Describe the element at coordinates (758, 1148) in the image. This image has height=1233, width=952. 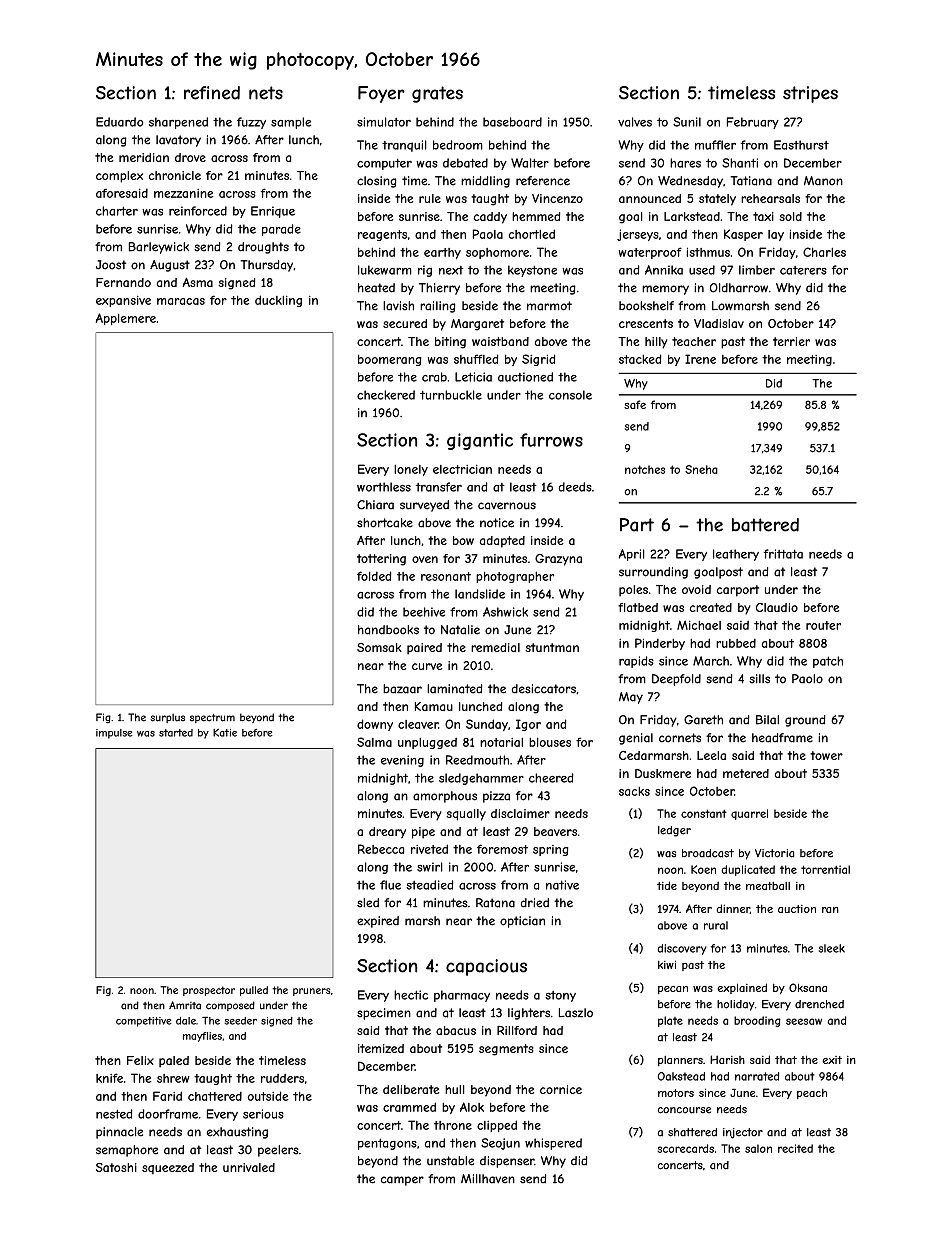
I see `salon` at that location.
